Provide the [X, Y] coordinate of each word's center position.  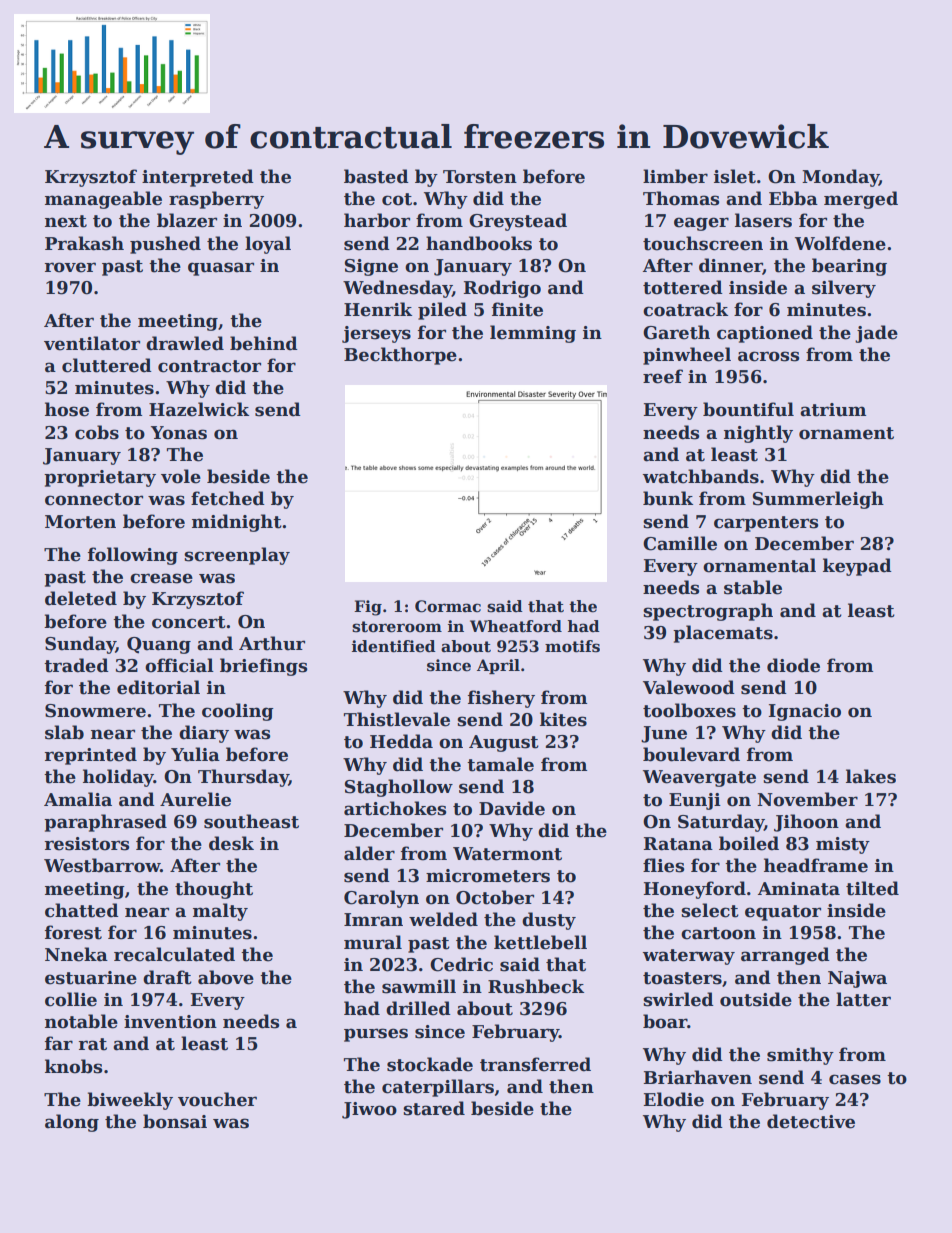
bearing [849, 267]
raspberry [216, 200]
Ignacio [805, 712]
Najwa [857, 979]
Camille [680, 543]
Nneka [76, 954]
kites [563, 719]
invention [170, 1022]
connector [94, 499]
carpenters [766, 524]
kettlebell [540, 942]
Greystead [518, 222]
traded [76, 665]
